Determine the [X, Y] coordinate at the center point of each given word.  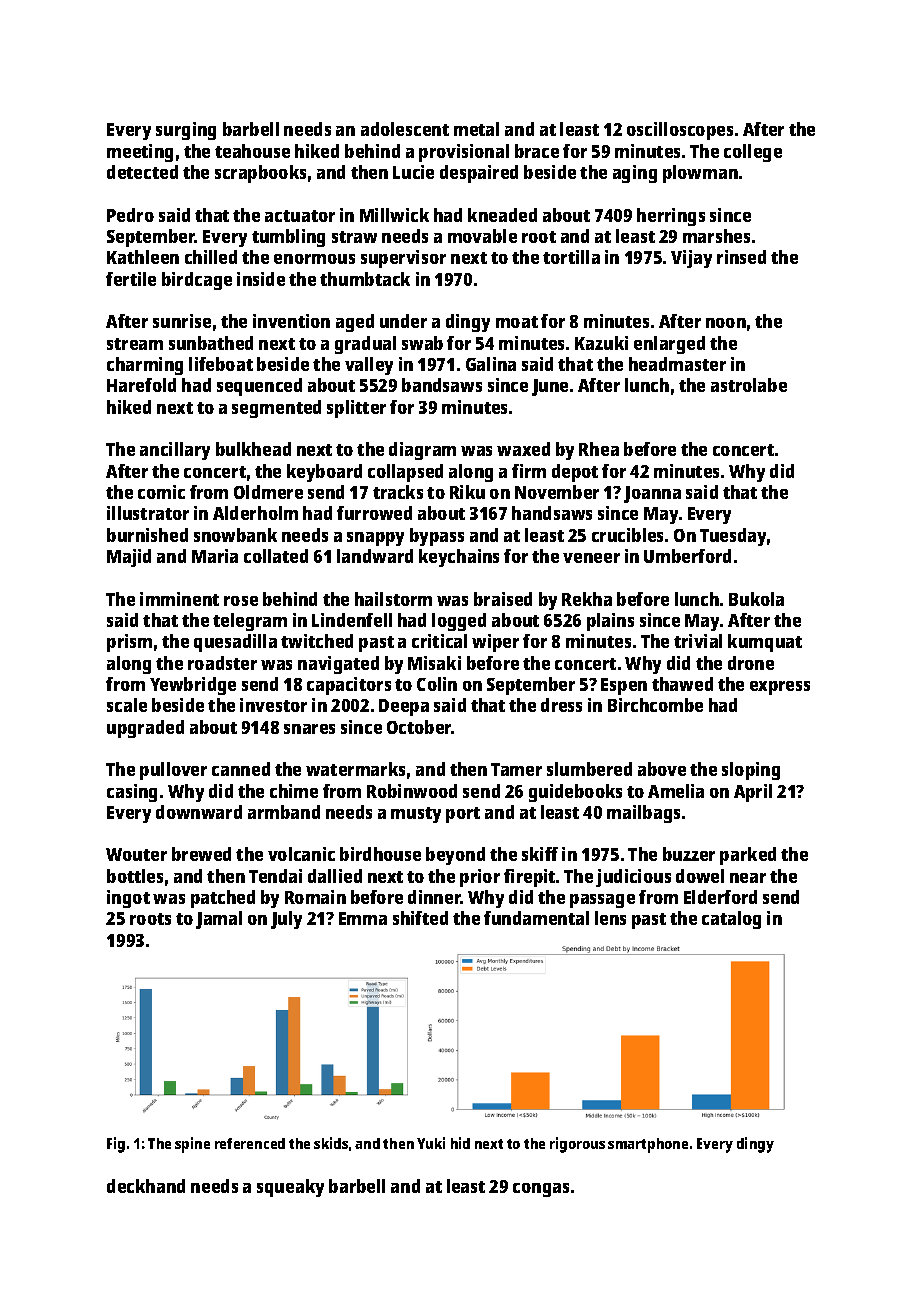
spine [192, 1145]
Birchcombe [655, 705]
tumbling [288, 238]
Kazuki [601, 343]
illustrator [148, 513]
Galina [491, 364]
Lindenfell [352, 620]
